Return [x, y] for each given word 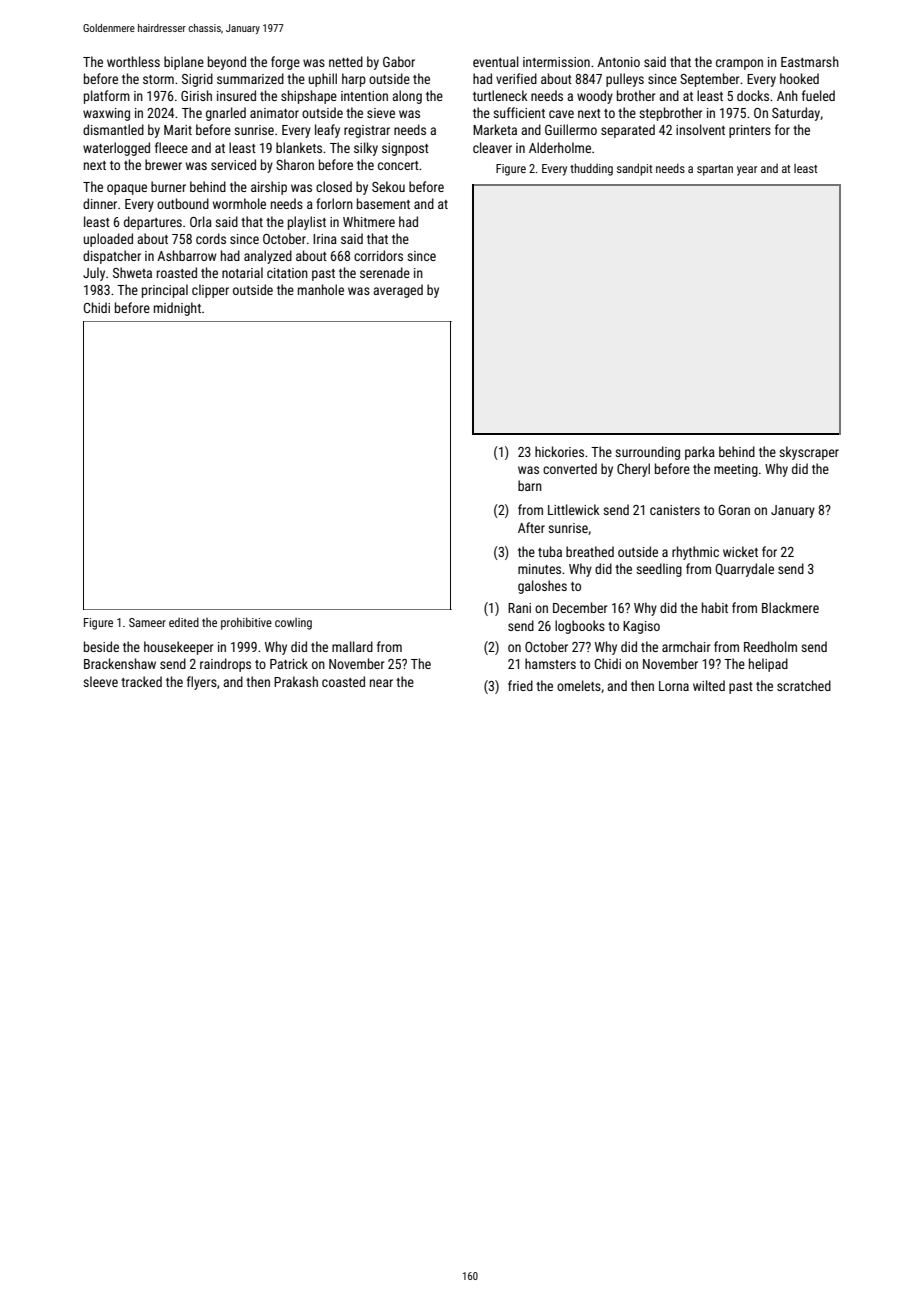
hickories [559, 451]
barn [530, 485]
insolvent [700, 129]
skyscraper [809, 453]
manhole [321, 289]
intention [364, 96]
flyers [202, 683]
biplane [184, 63]
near [381, 683]
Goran [734, 510]
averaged [398, 291]
